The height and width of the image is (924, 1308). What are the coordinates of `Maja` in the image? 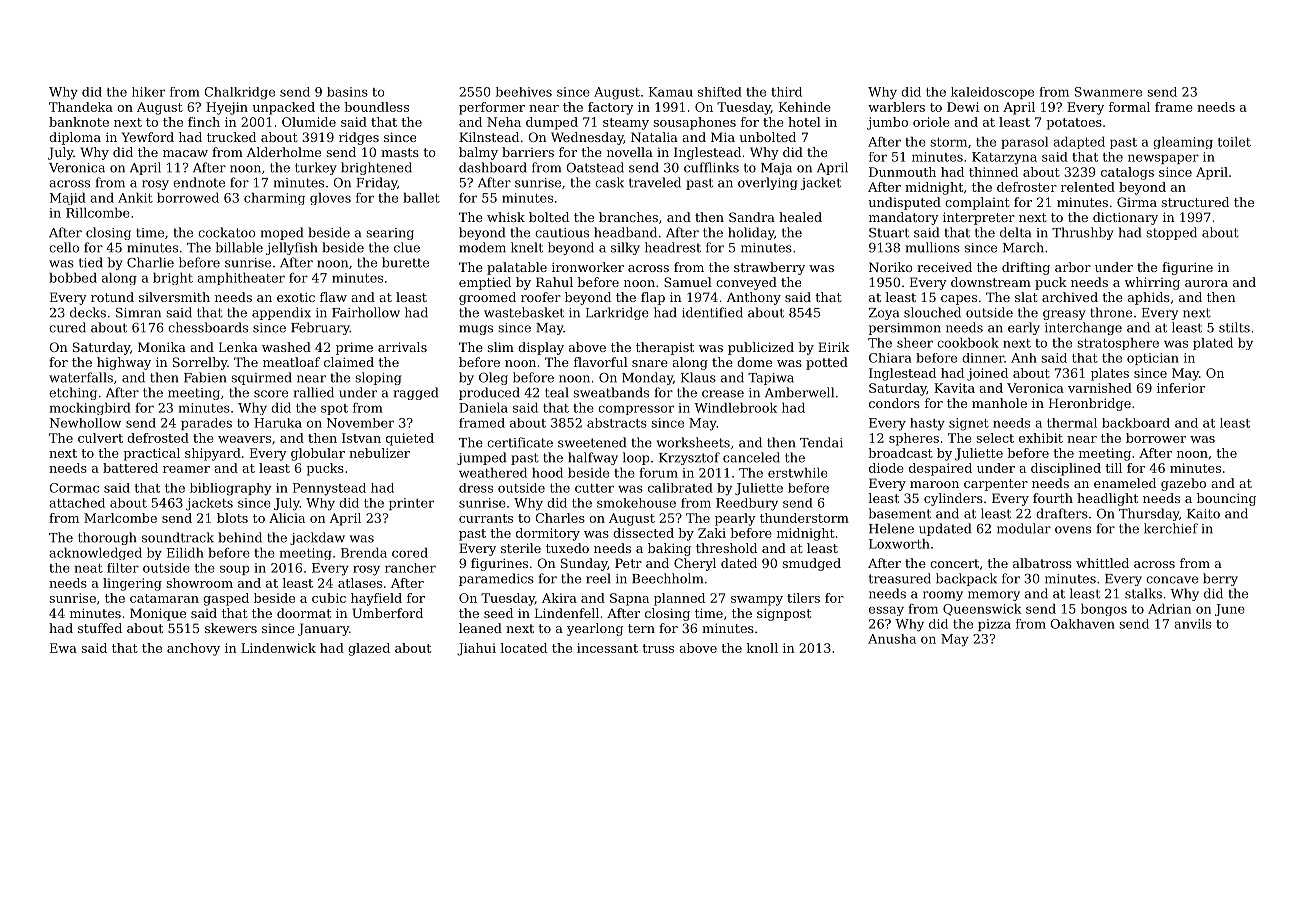 It's located at (776, 169).
